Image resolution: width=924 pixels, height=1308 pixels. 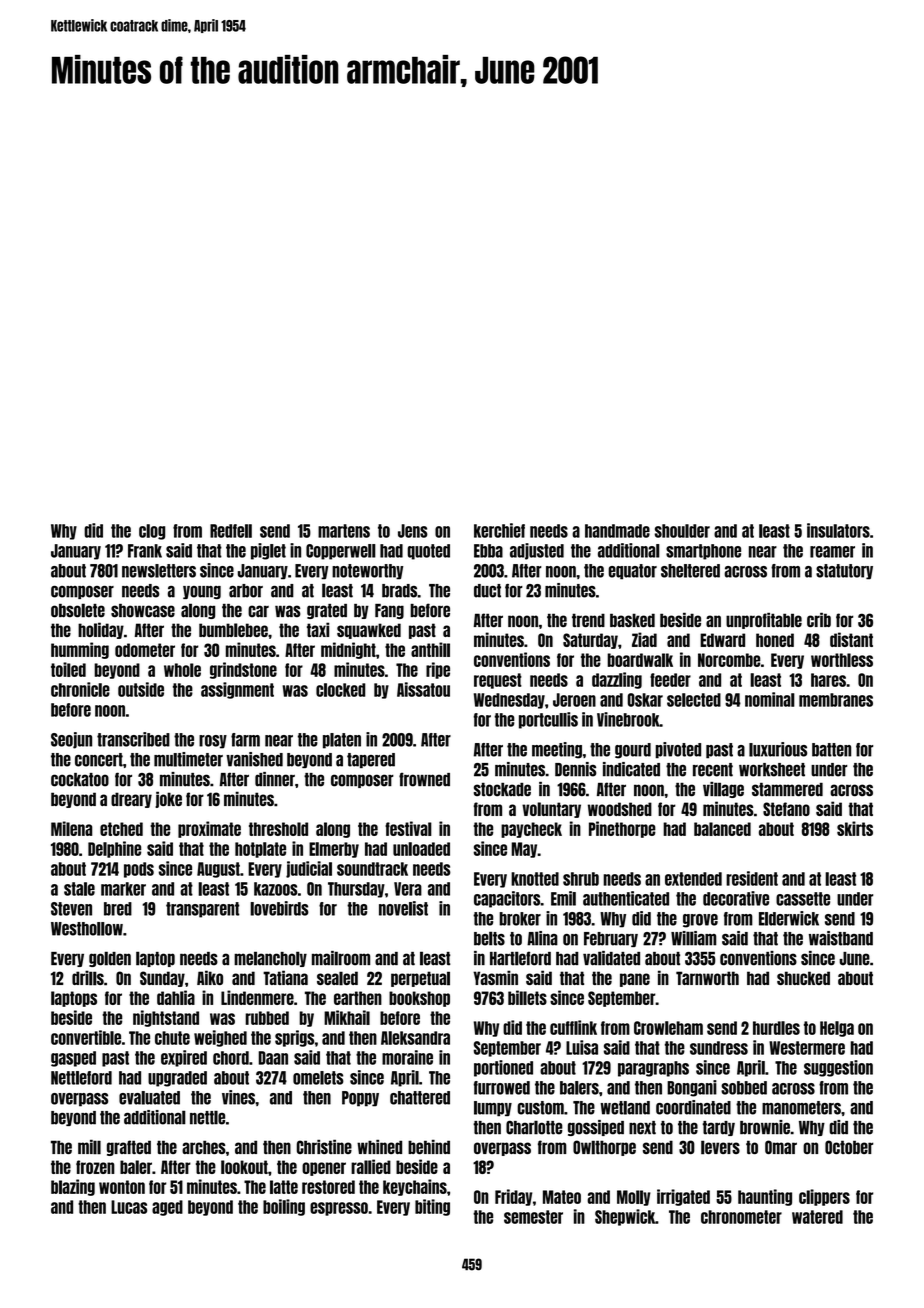 I want to click on keychains, so click(x=415, y=1187).
